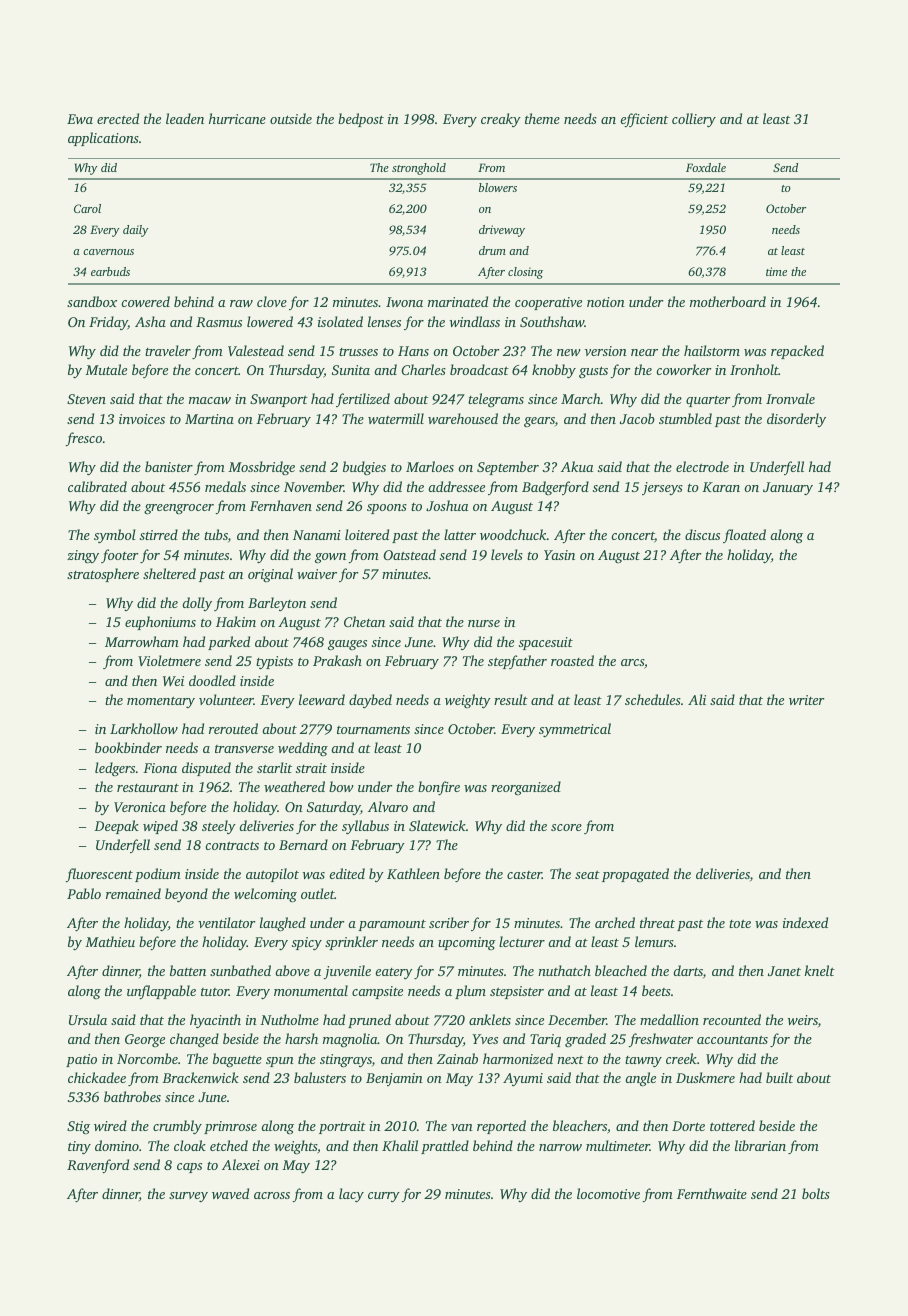  What do you see at coordinates (92, 301) in the page?
I see `sandbox` at bounding box center [92, 301].
